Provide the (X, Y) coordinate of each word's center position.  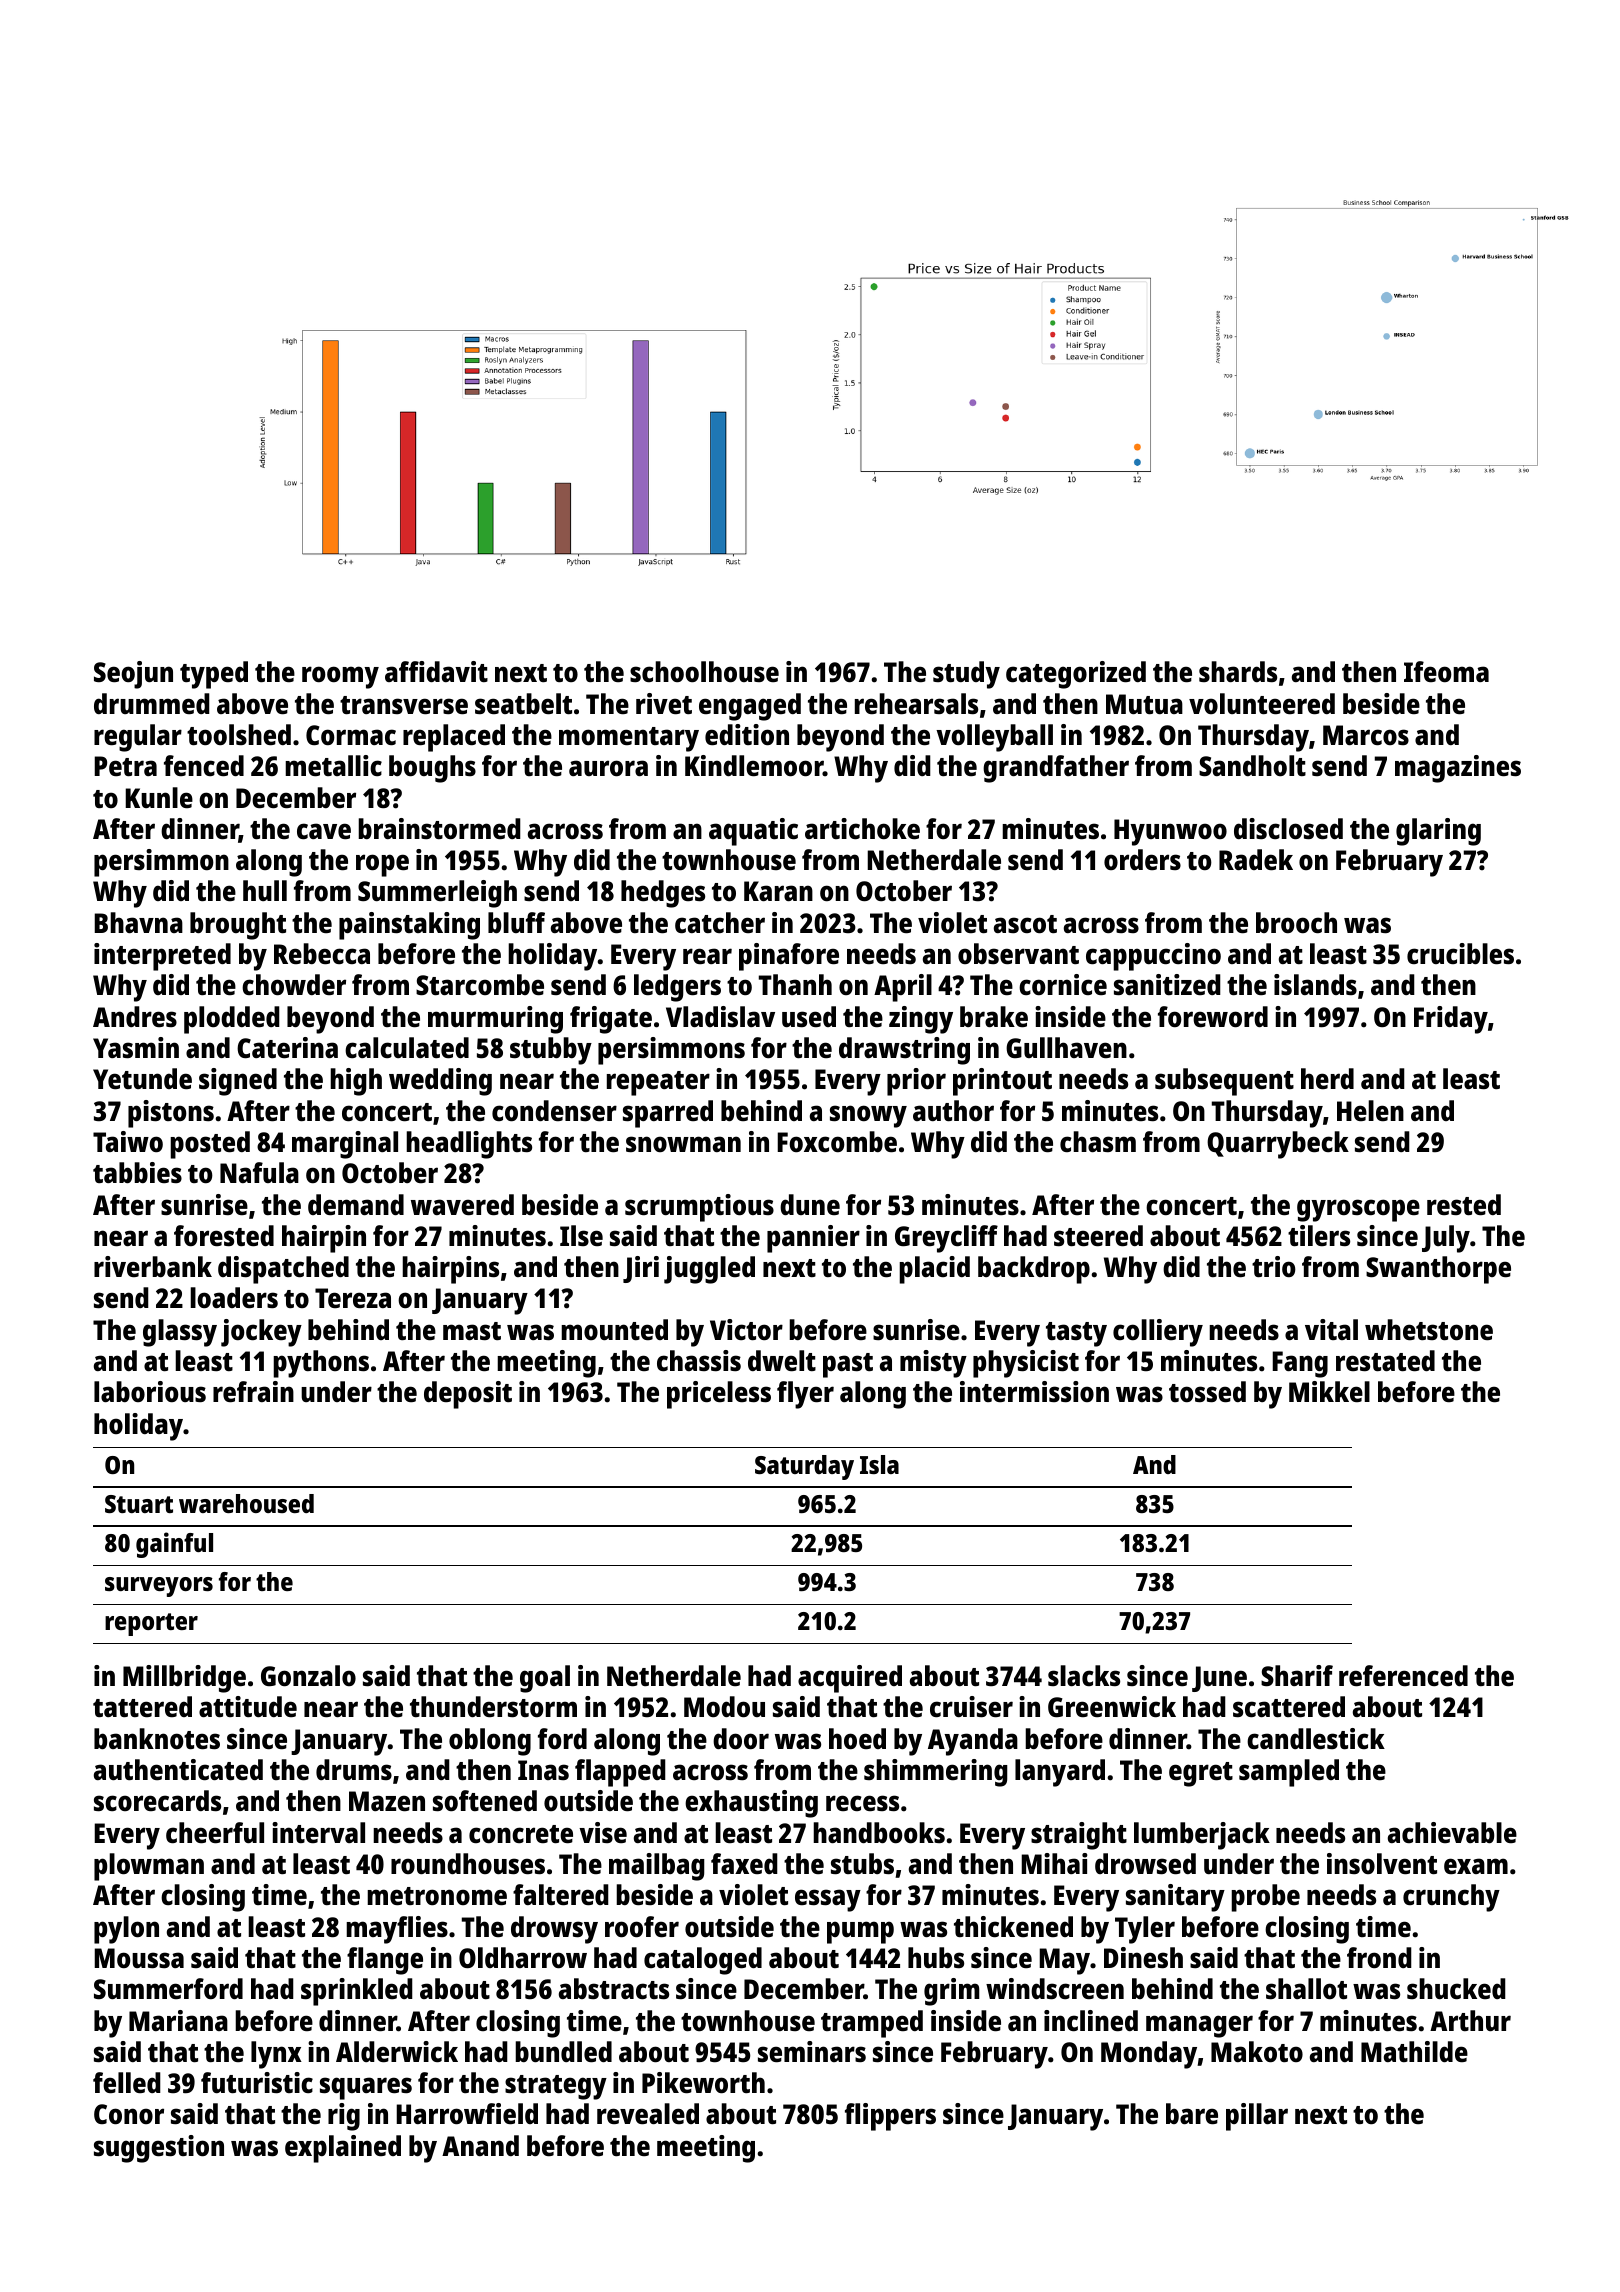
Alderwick (397, 2052)
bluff (516, 922)
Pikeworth (703, 2083)
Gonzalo (308, 1676)
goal (545, 1679)
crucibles (1460, 954)
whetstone (1429, 1330)
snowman (683, 1144)
